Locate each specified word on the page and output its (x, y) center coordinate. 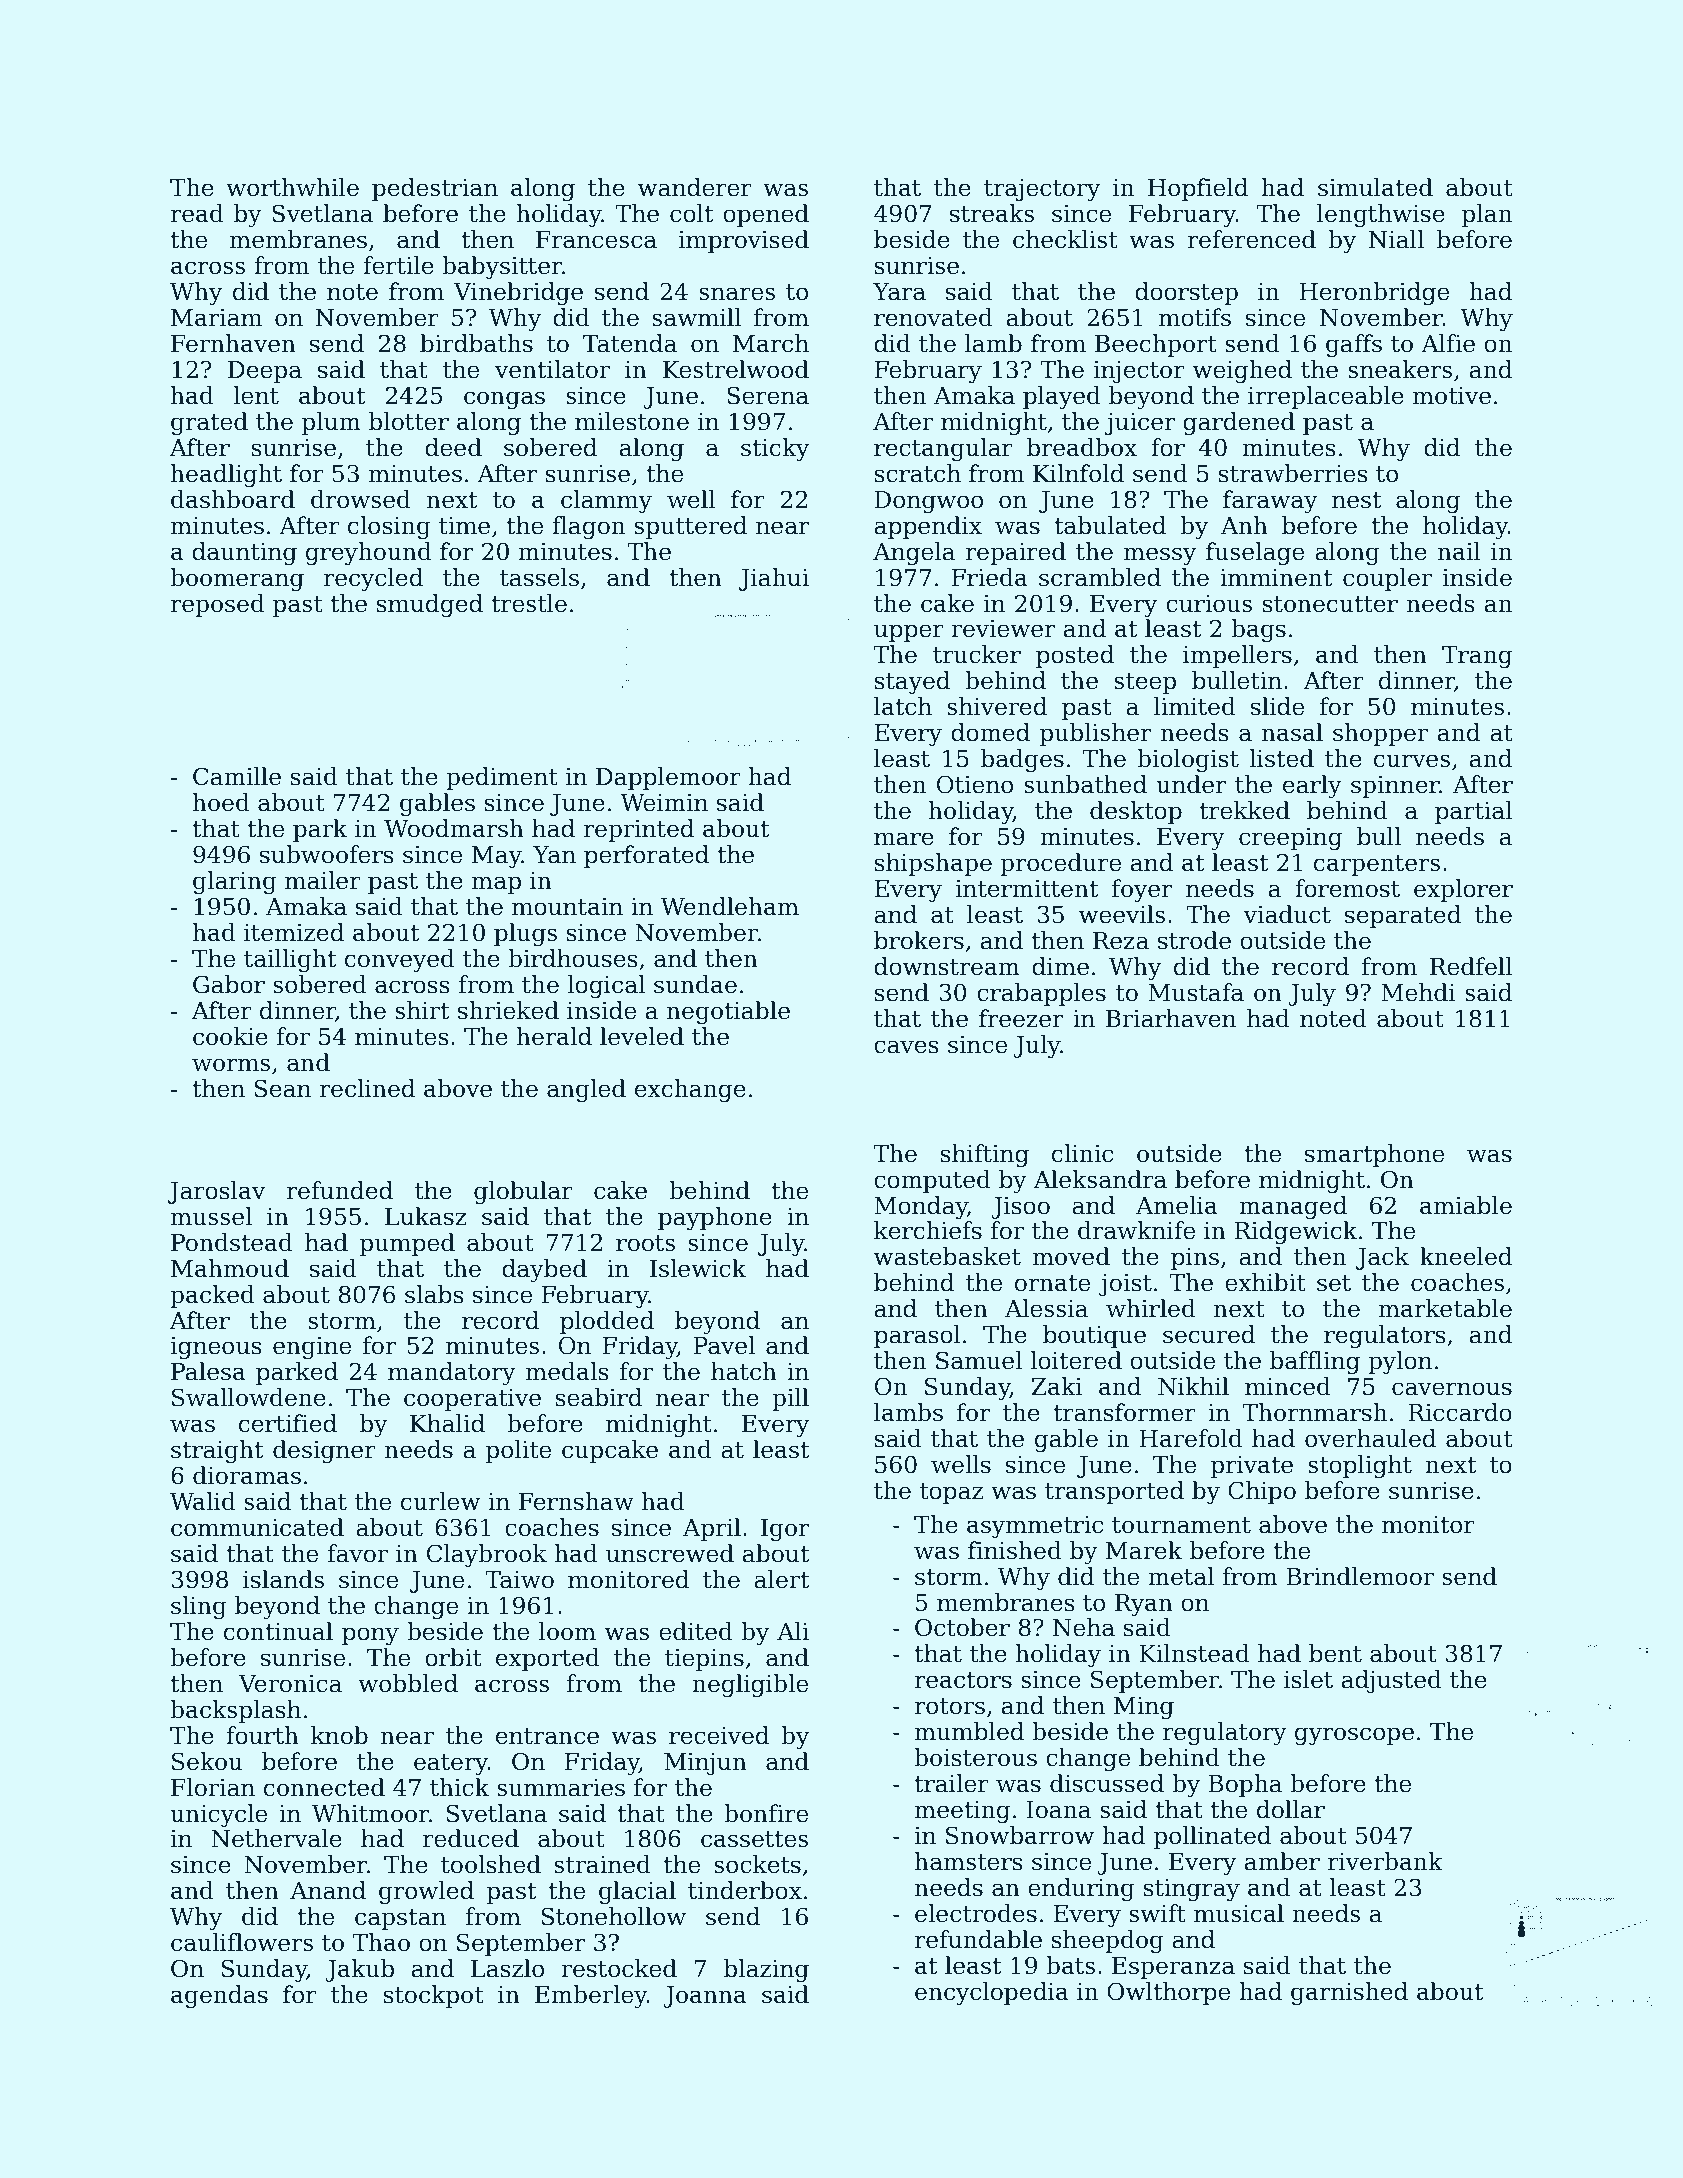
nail (1459, 551)
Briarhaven (1171, 1018)
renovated (933, 317)
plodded (607, 1322)
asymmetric (1035, 1527)
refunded (340, 1190)
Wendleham (730, 906)
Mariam (216, 318)
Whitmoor (370, 1813)
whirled (1151, 1308)
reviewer (1003, 629)
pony (370, 1636)
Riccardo (1460, 1412)
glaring (235, 882)
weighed (1242, 371)
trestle (529, 603)
